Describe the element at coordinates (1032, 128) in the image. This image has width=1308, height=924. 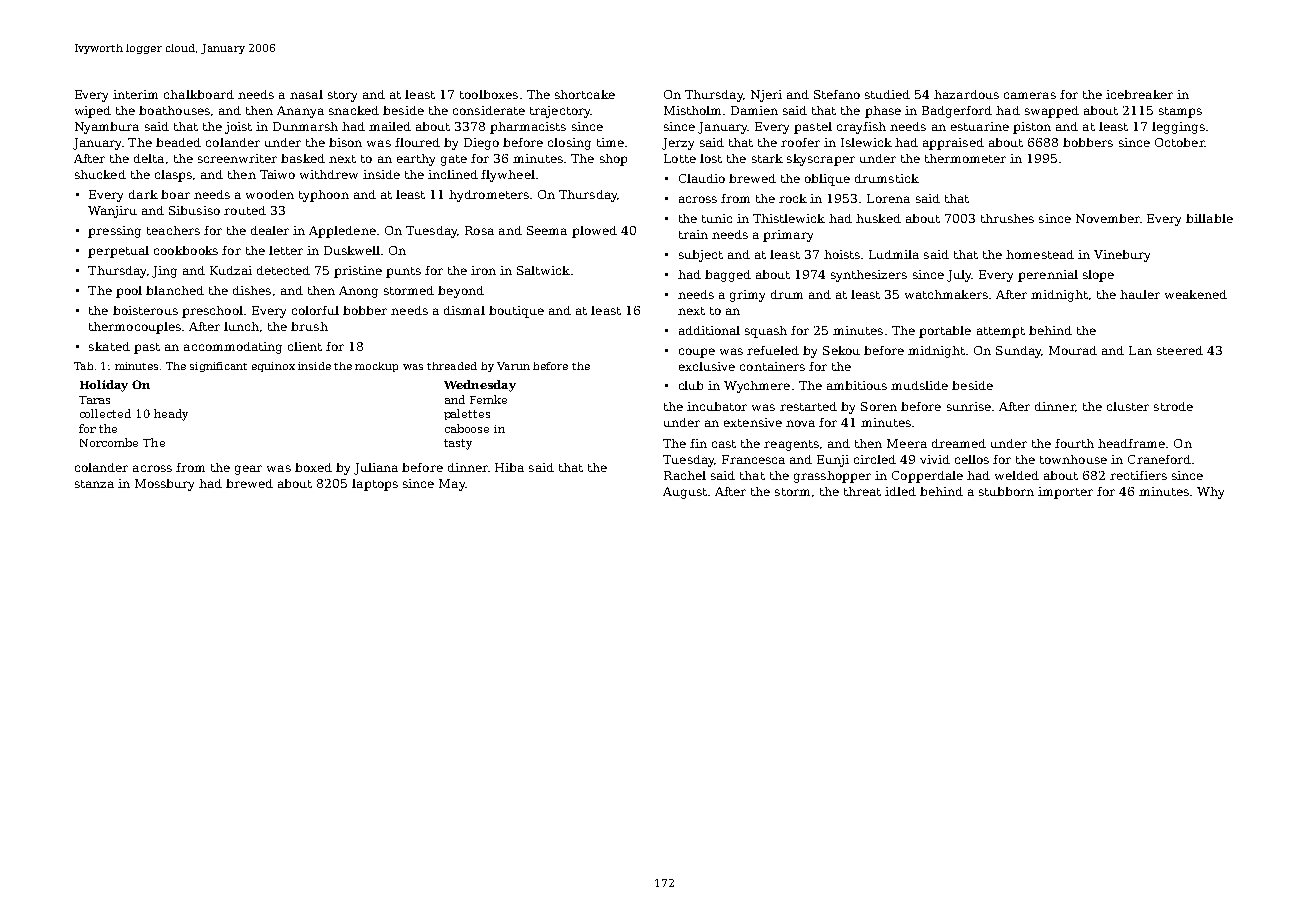
I see `piston` at that location.
